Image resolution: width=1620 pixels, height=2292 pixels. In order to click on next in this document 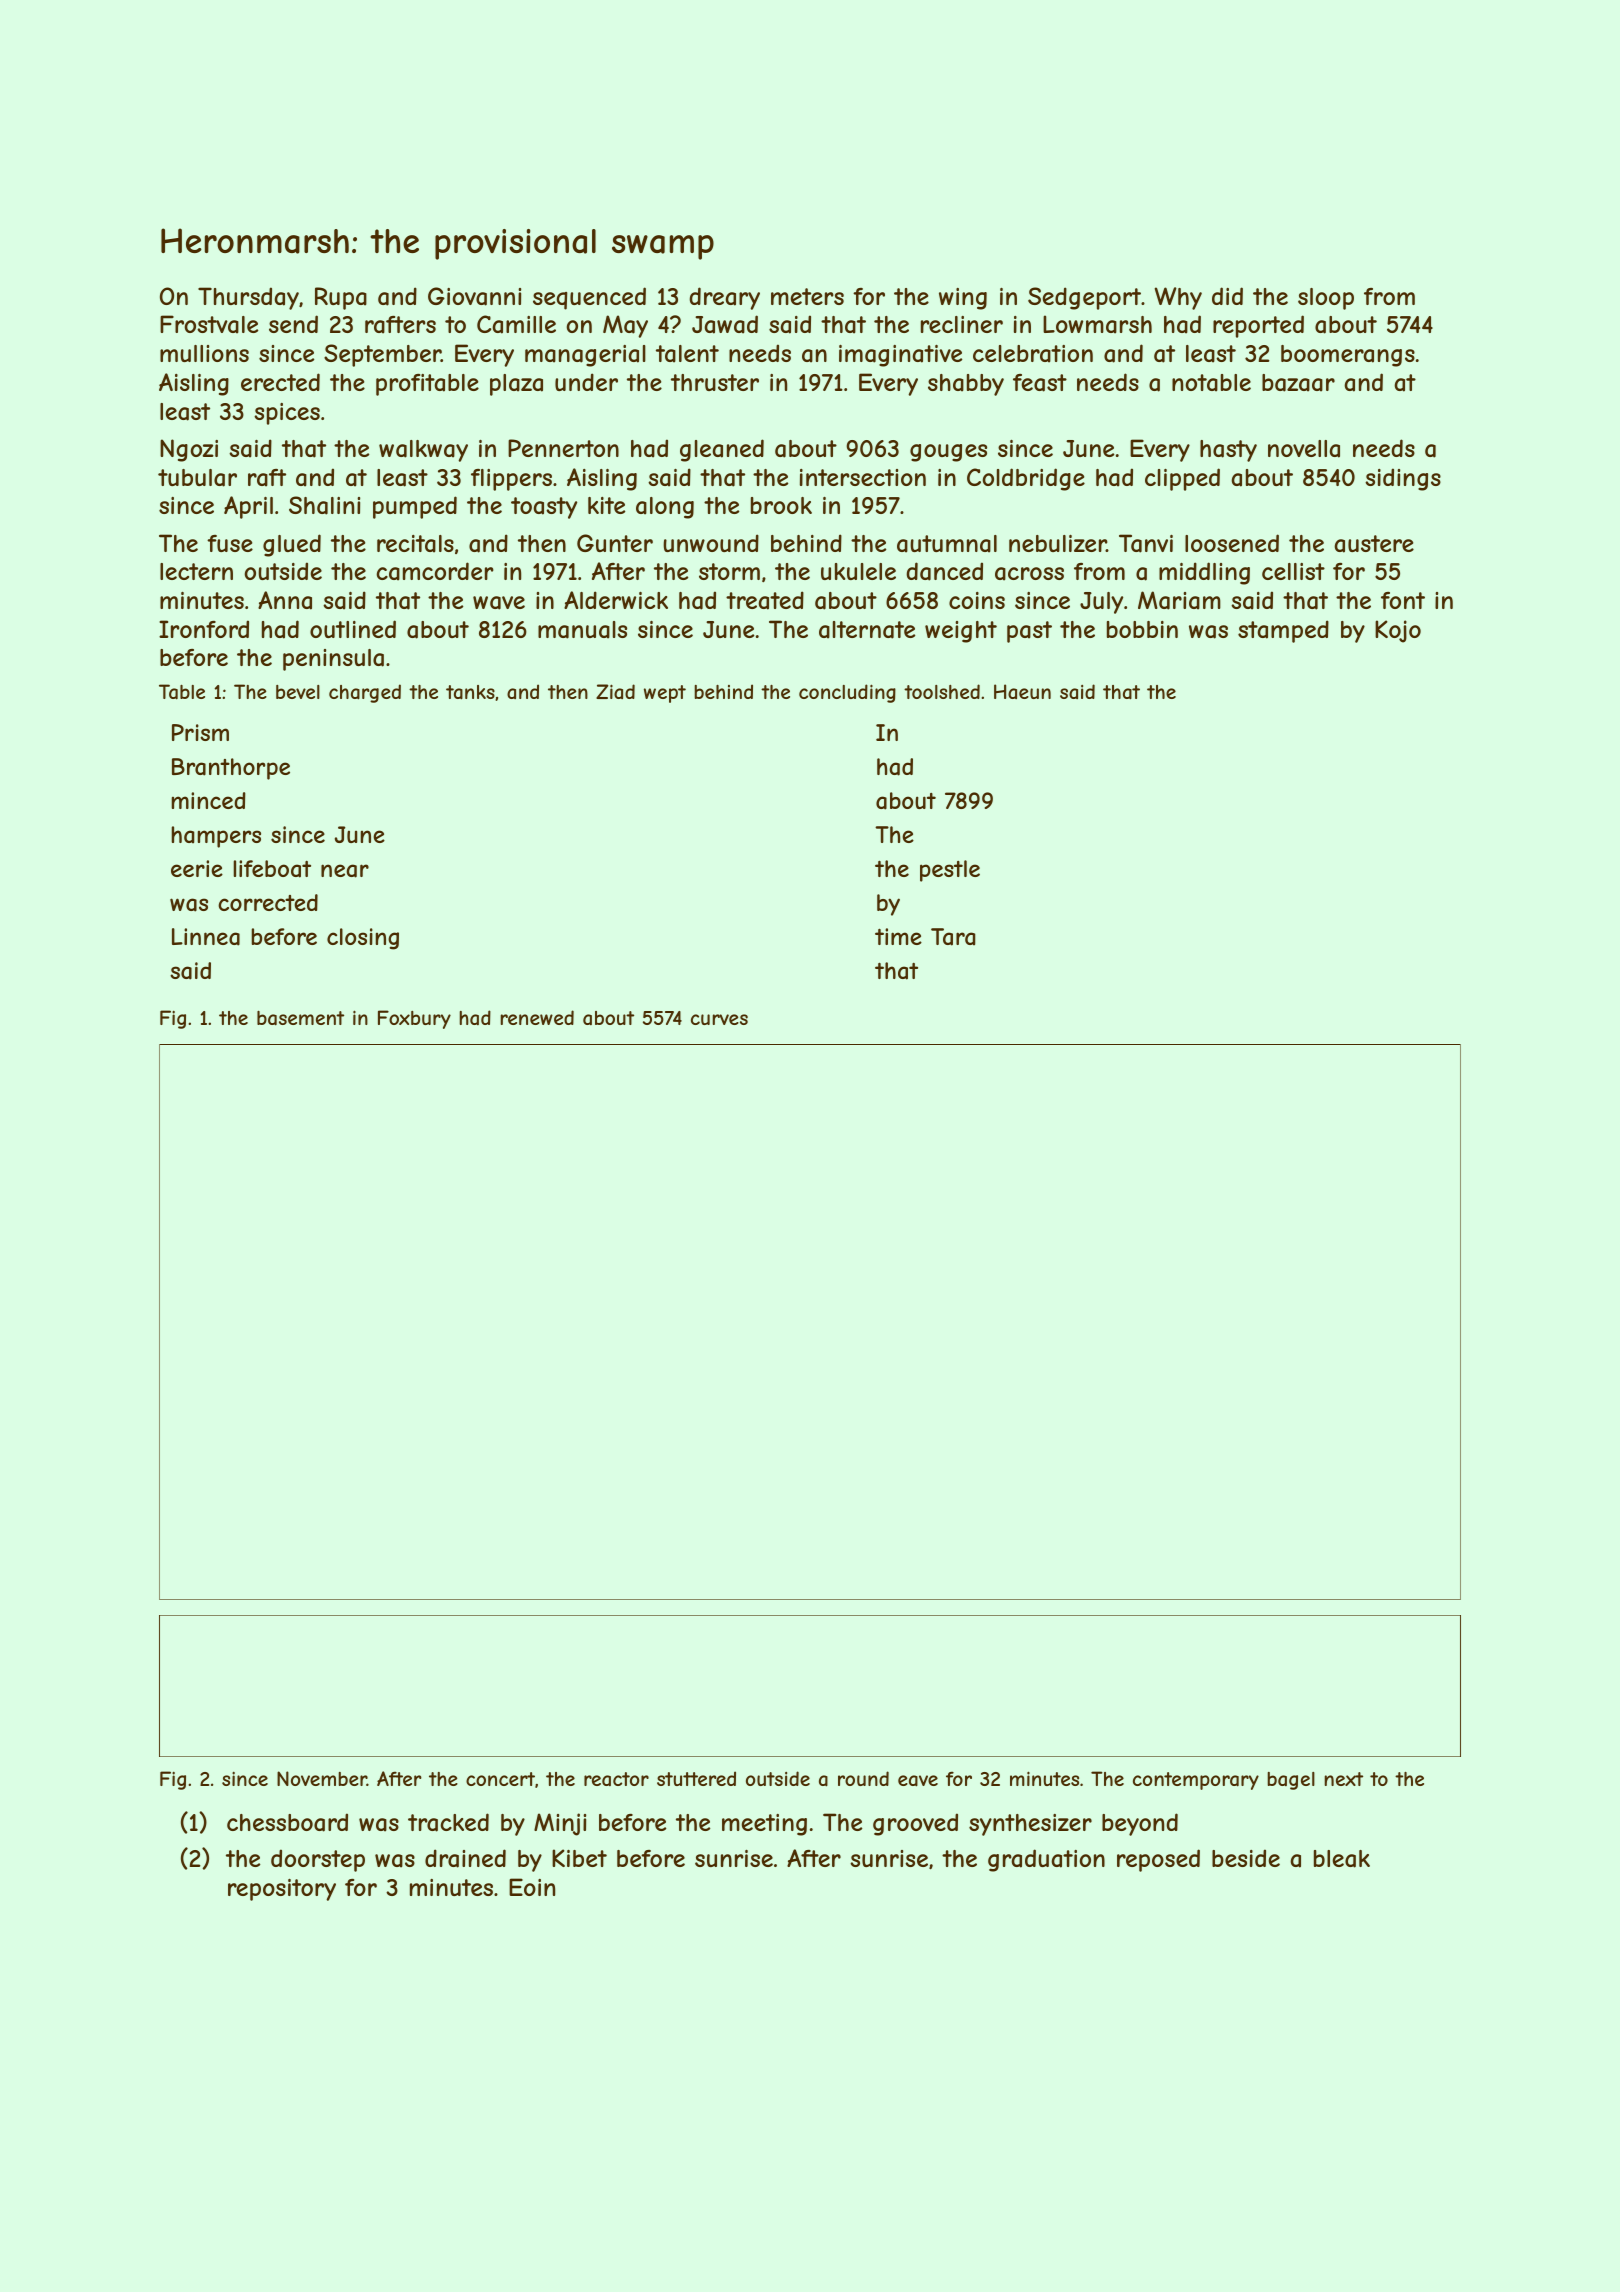, I will do `click(1343, 1779)`.
